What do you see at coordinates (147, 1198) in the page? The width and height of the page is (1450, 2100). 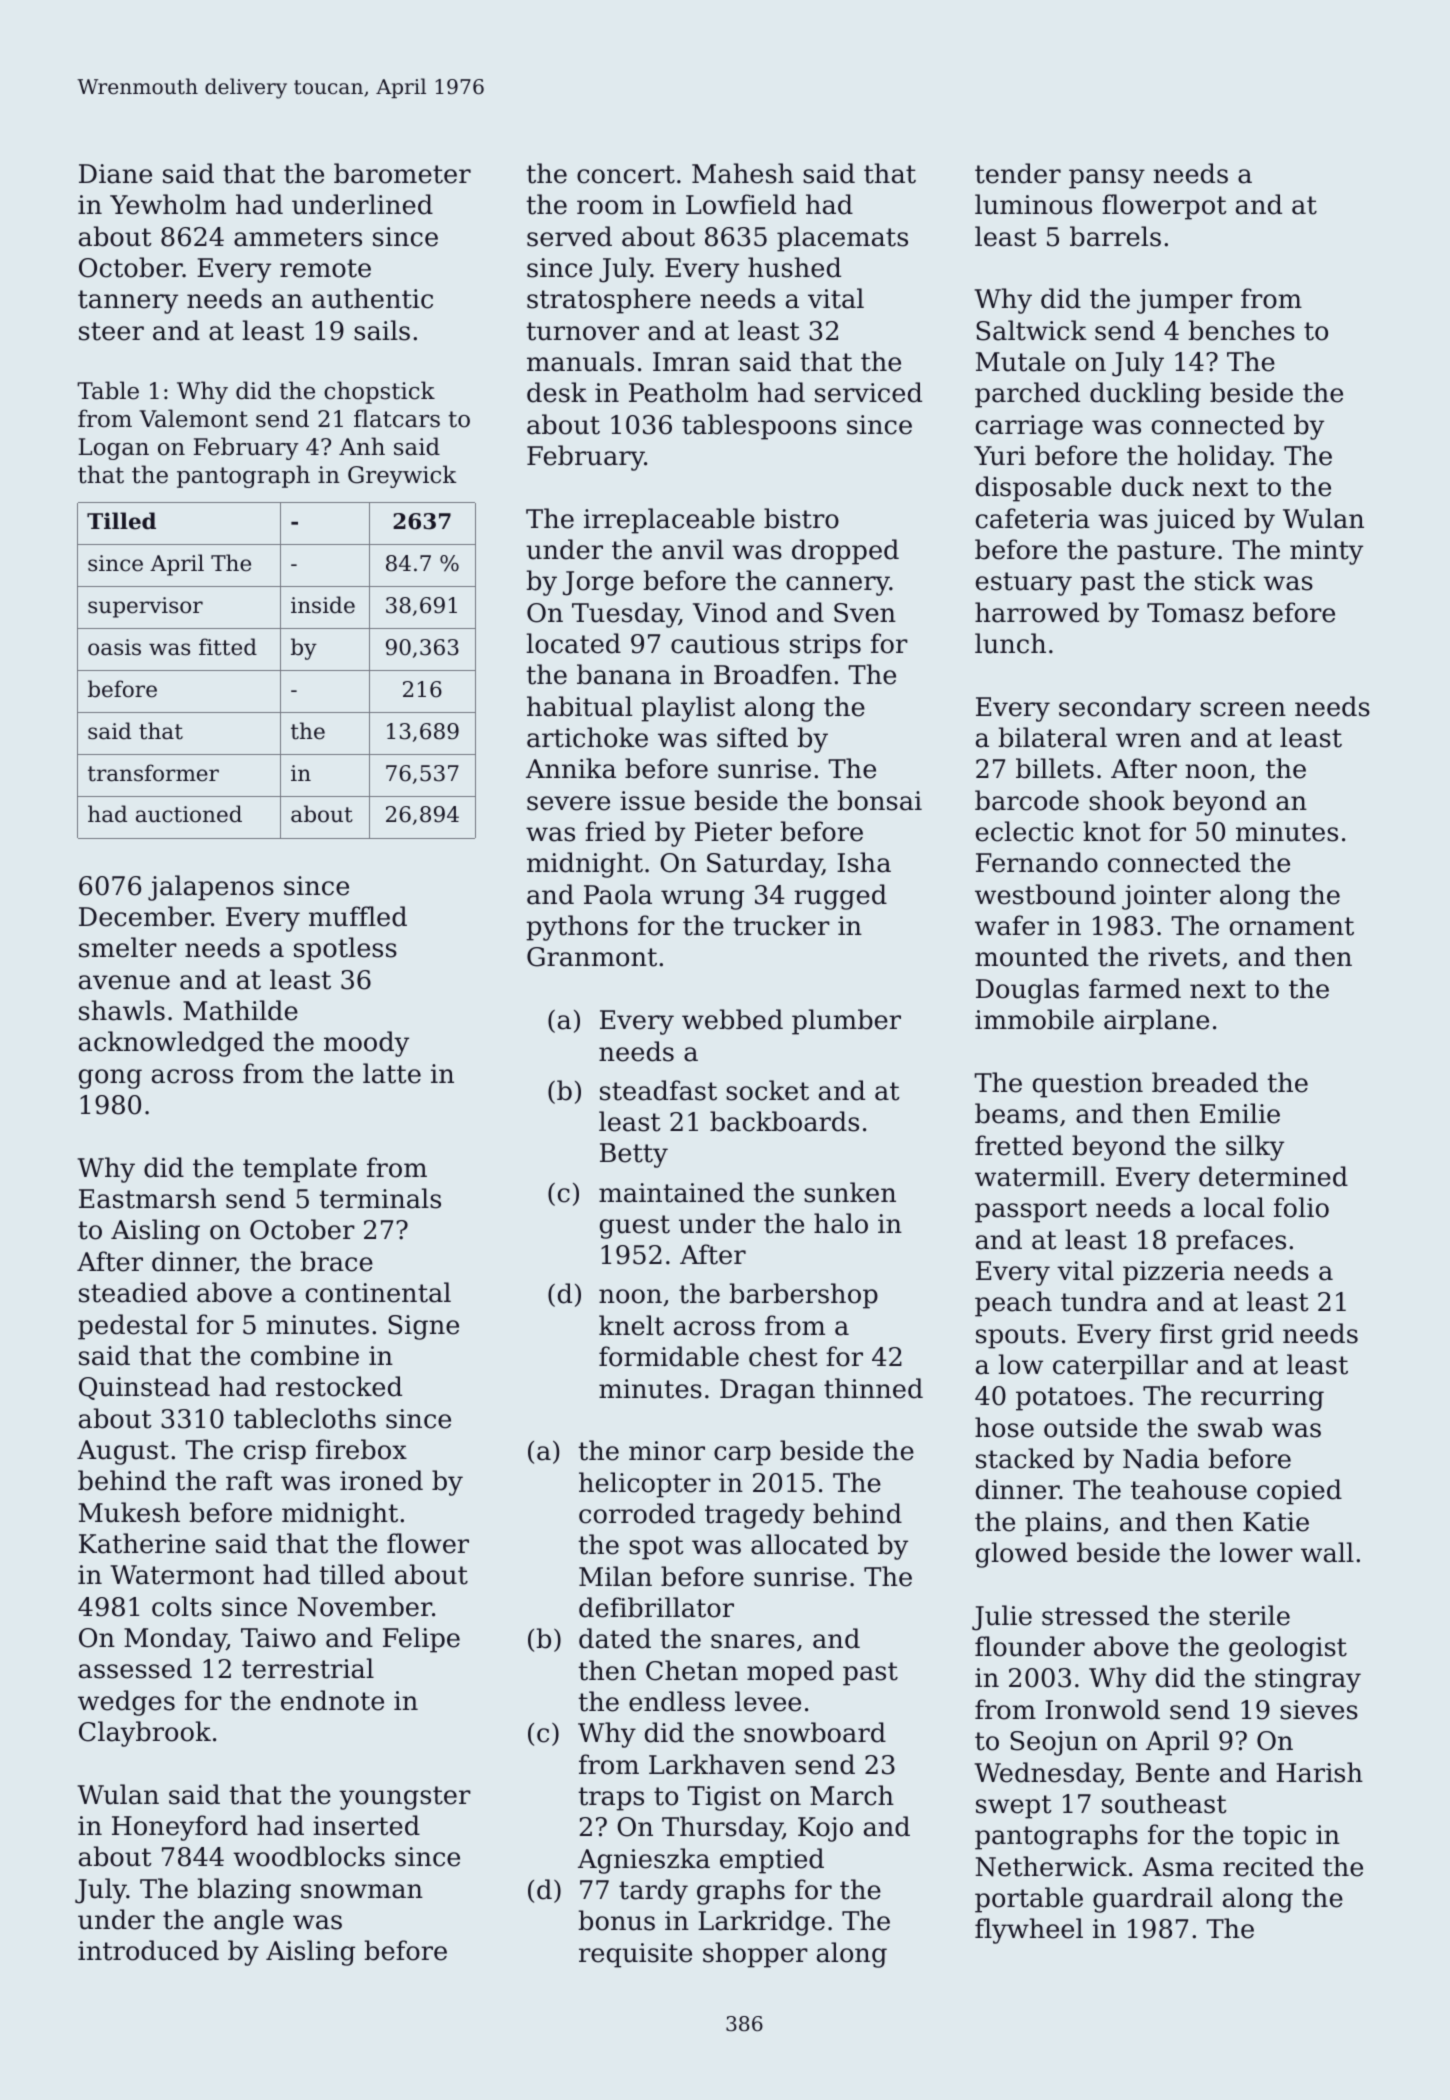 I see `Eastmarsh` at bounding box center [147, 1198].
